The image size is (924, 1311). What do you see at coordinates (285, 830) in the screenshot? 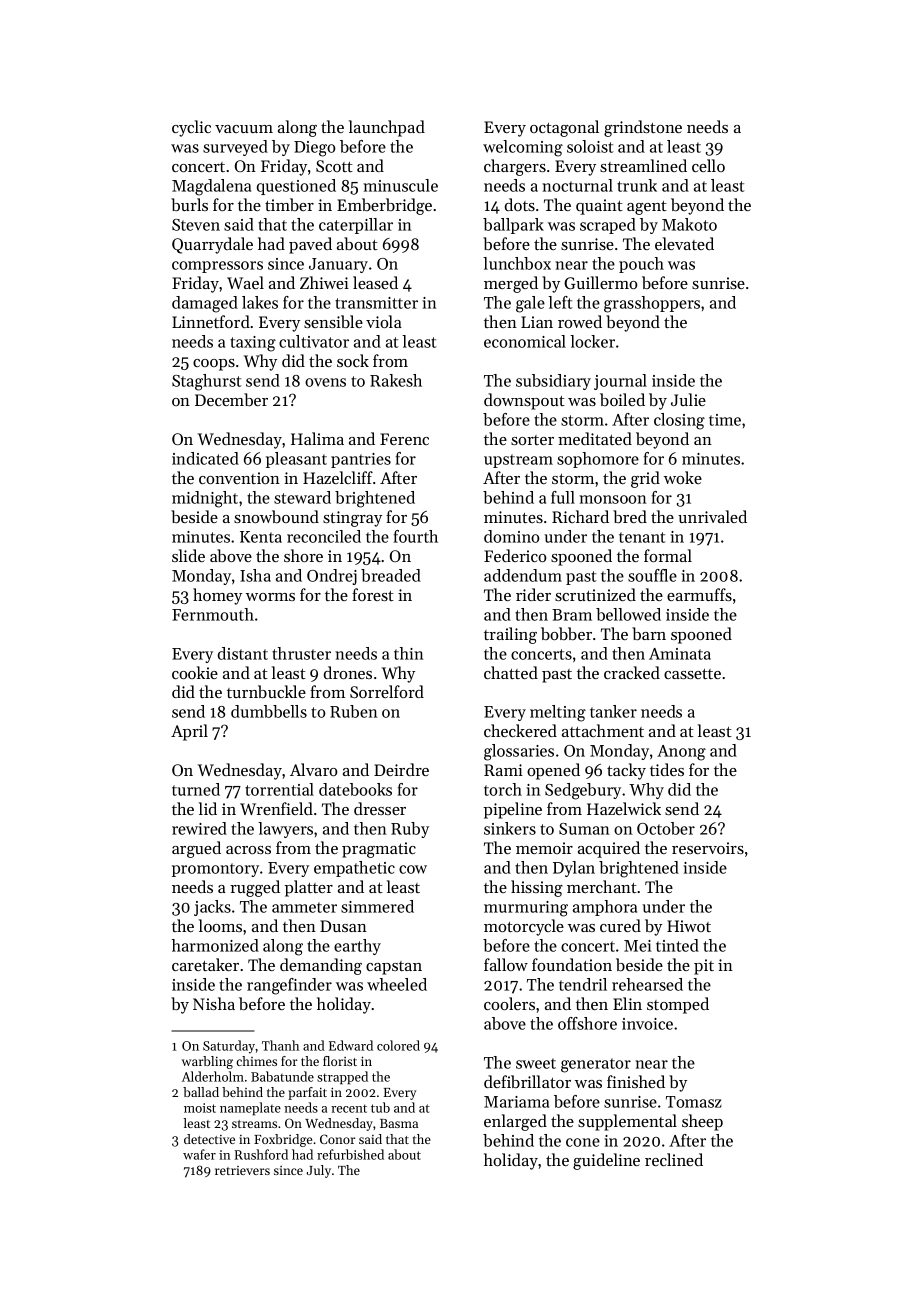
I see `lawyers` at bounding box center [285, 830].
